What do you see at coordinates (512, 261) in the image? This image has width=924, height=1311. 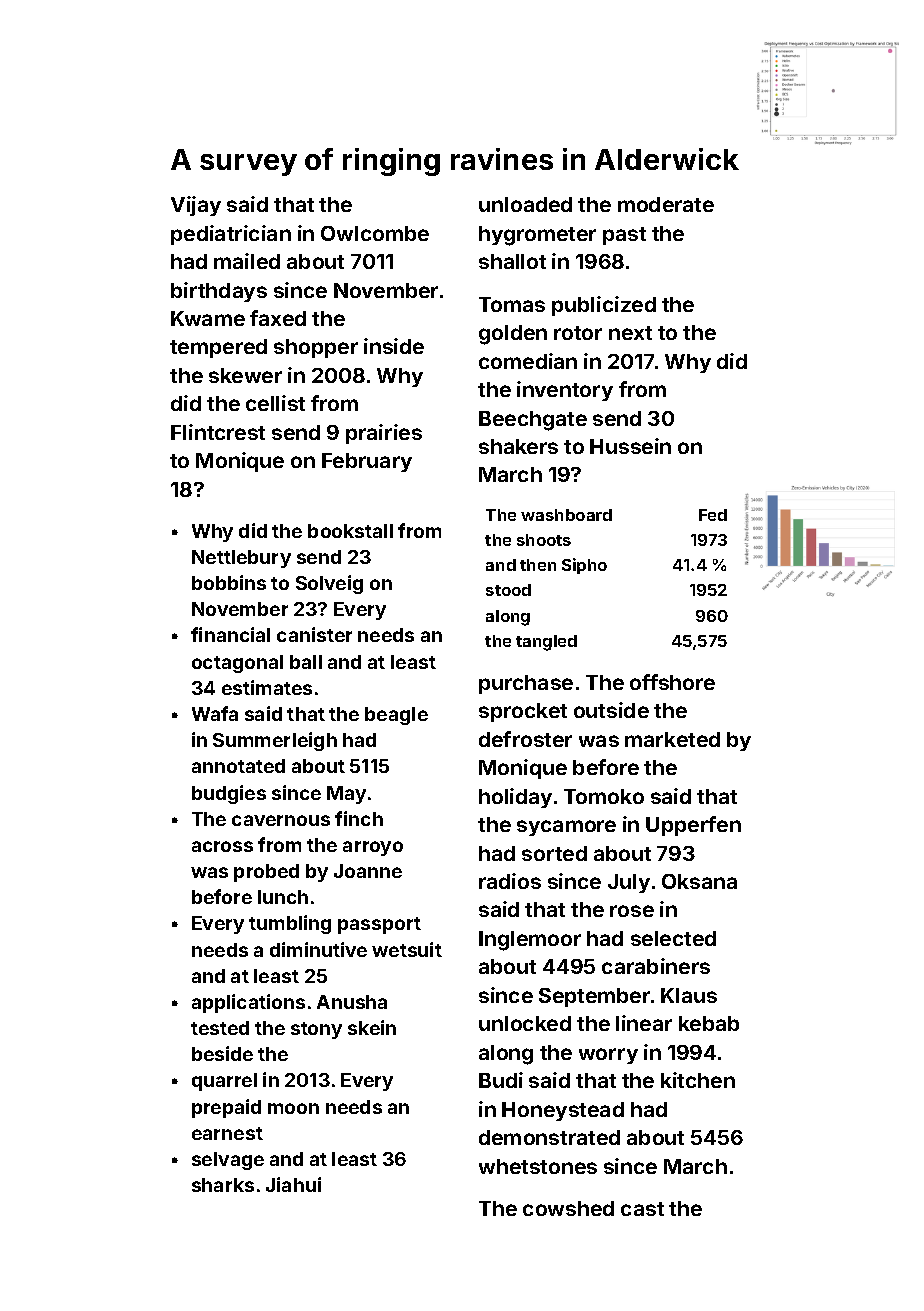 I see `shallot` at bounding box center [512, 261].
